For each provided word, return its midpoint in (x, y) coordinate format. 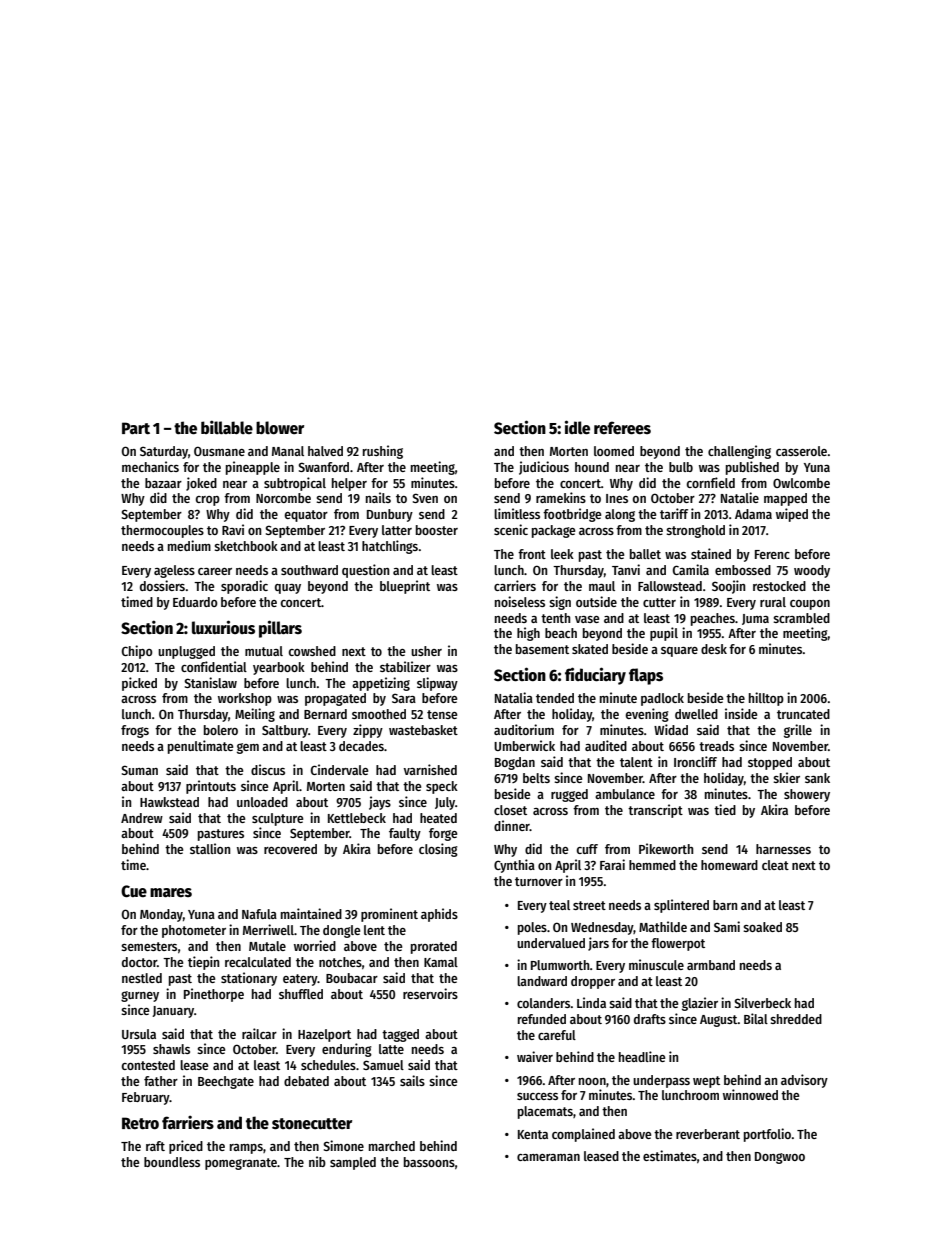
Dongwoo (780, 1158)
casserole (801, 451)
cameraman (548, 1157)
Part (136, 428)
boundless (172, 1162)
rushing (383, 452)
